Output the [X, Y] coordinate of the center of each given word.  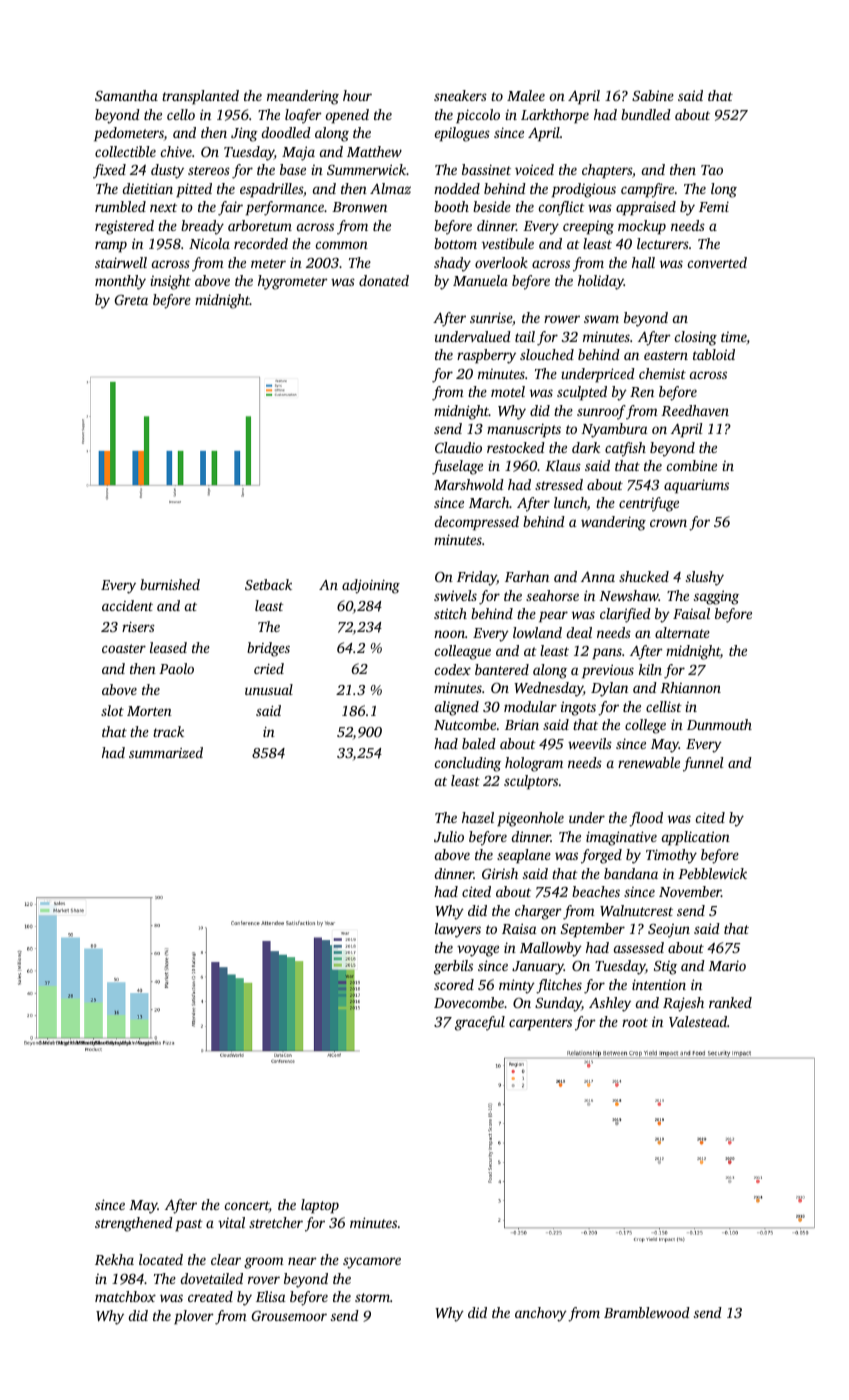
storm [372, 1297]
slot [112, 710]
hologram [534, 764]
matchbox [125, 1296]
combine [692, 465]
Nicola [209, 243]
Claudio [458, 447]
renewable [649, 762]
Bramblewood [647, 1312]
